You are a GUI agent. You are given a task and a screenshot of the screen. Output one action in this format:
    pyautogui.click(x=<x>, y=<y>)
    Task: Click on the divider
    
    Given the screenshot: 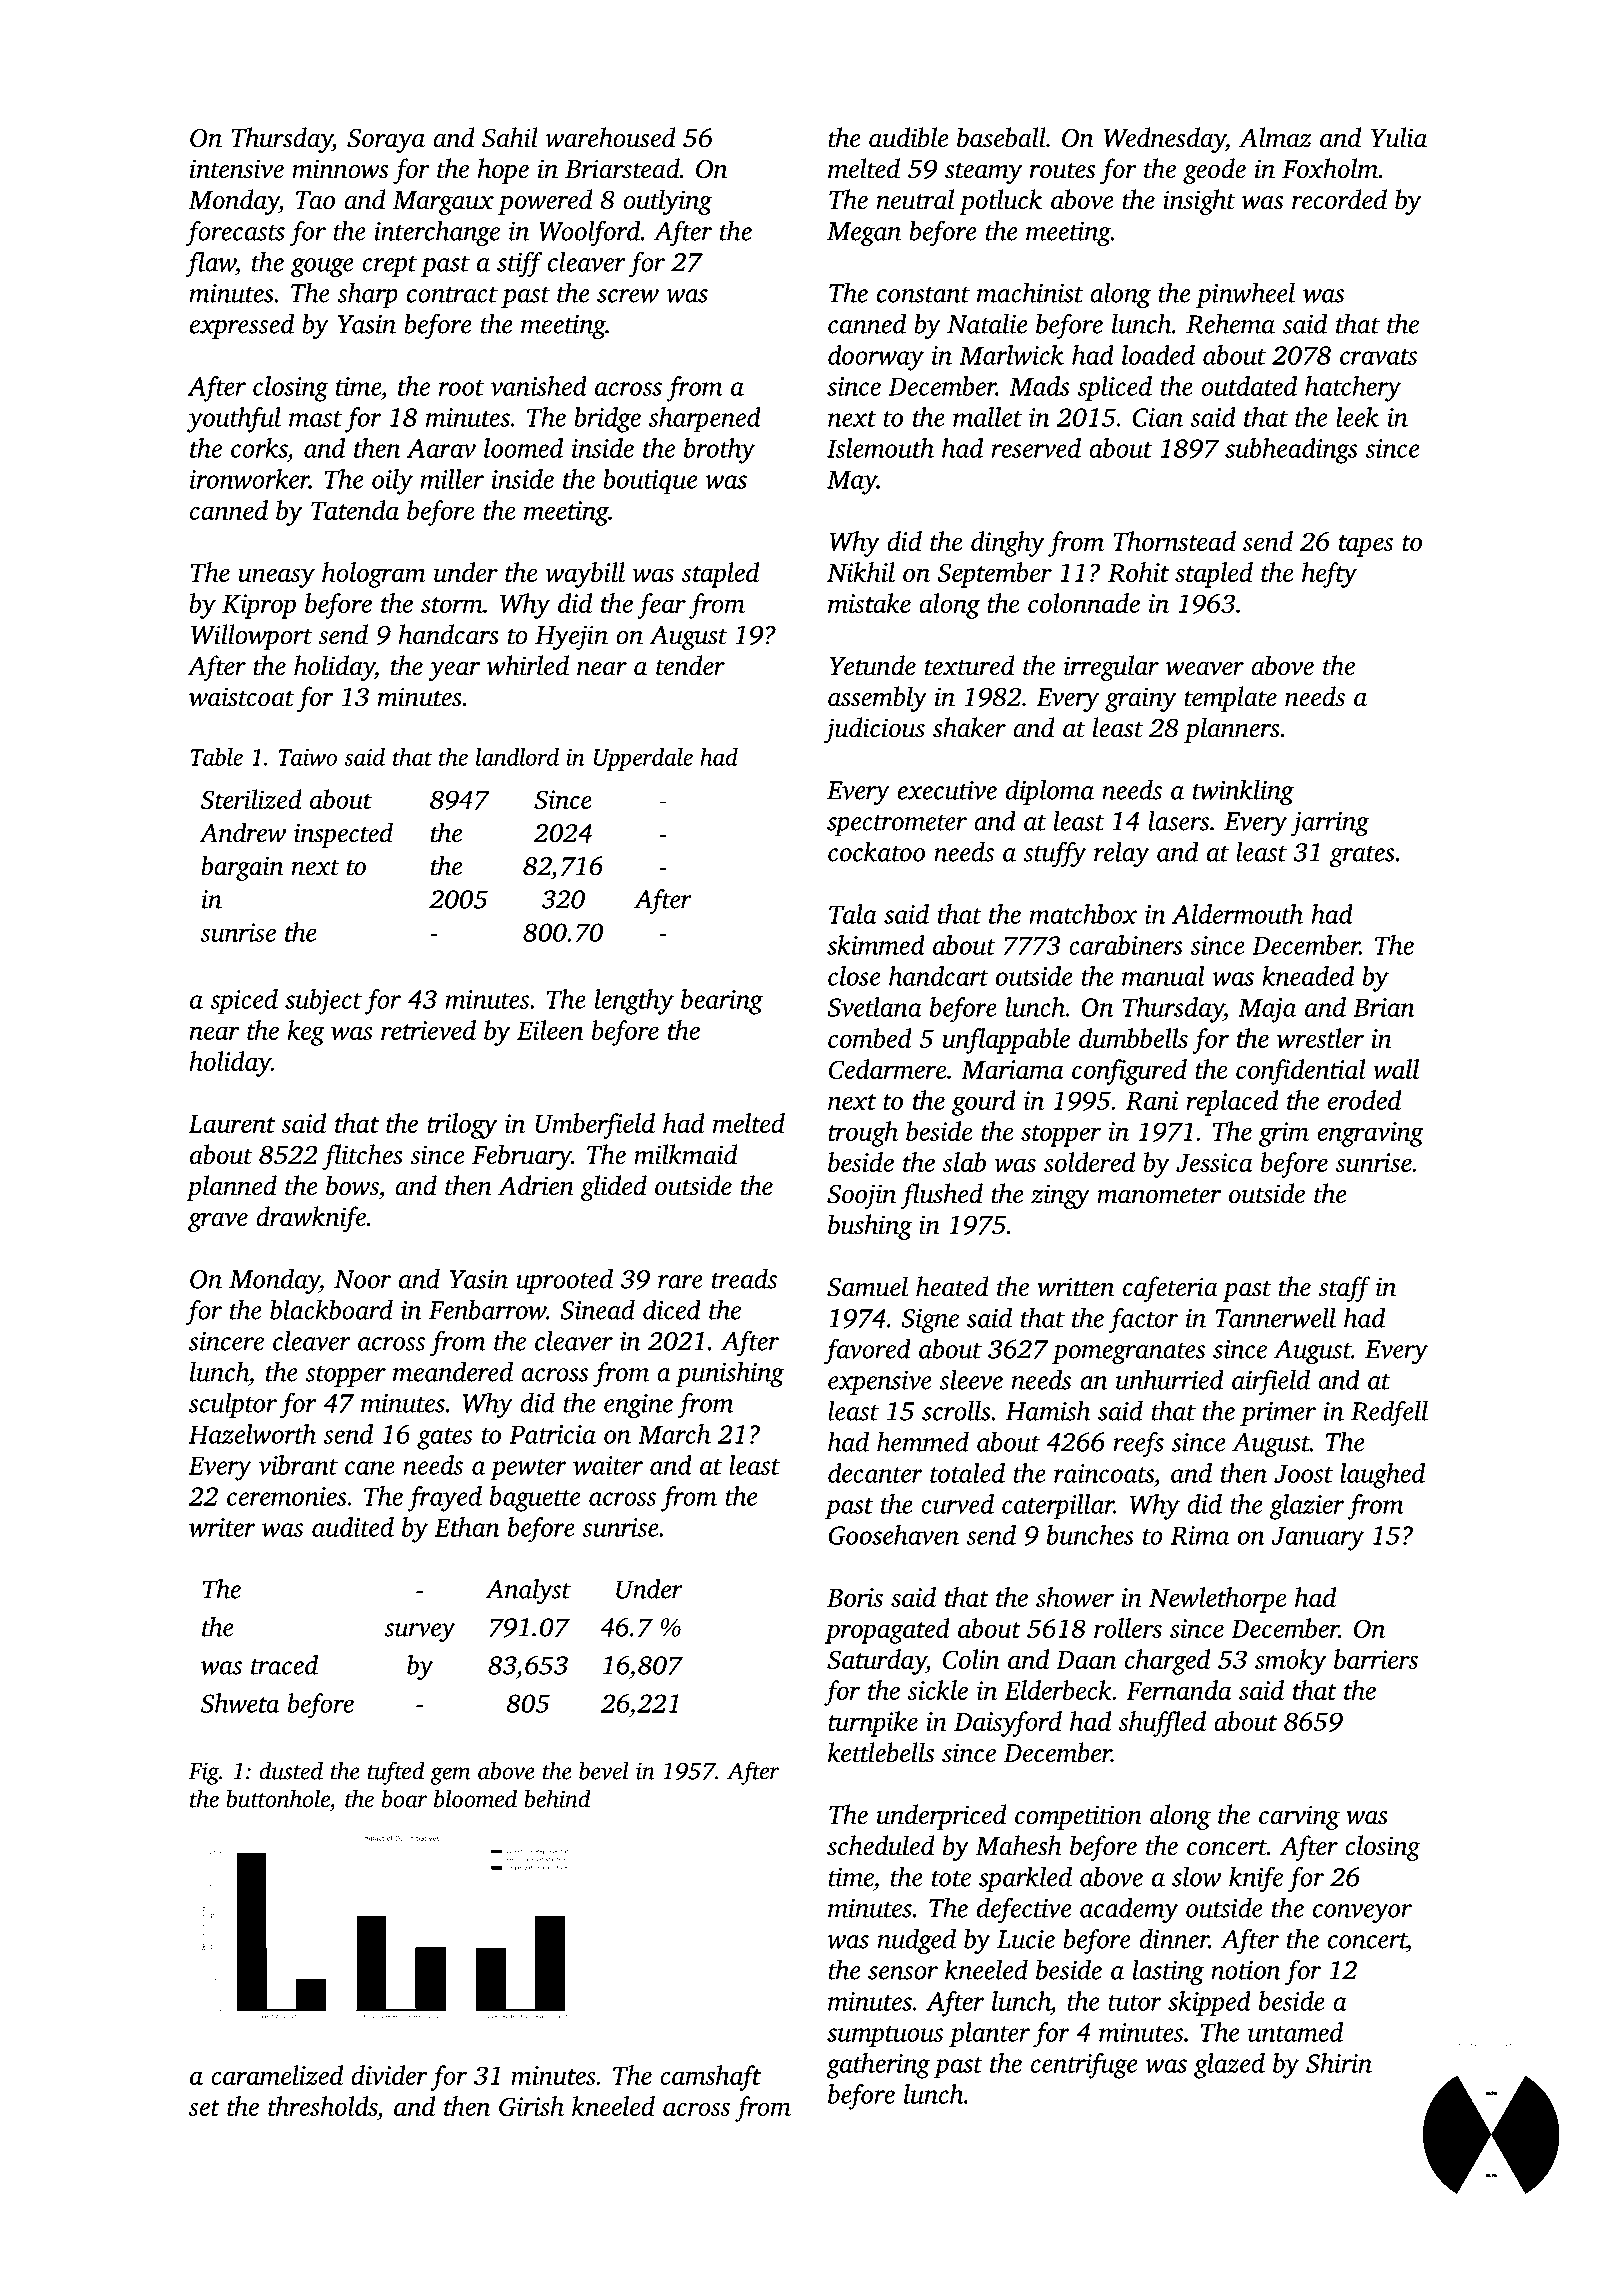 What is the action you would take?
    pyautogui.click(x=389, y=2075)
